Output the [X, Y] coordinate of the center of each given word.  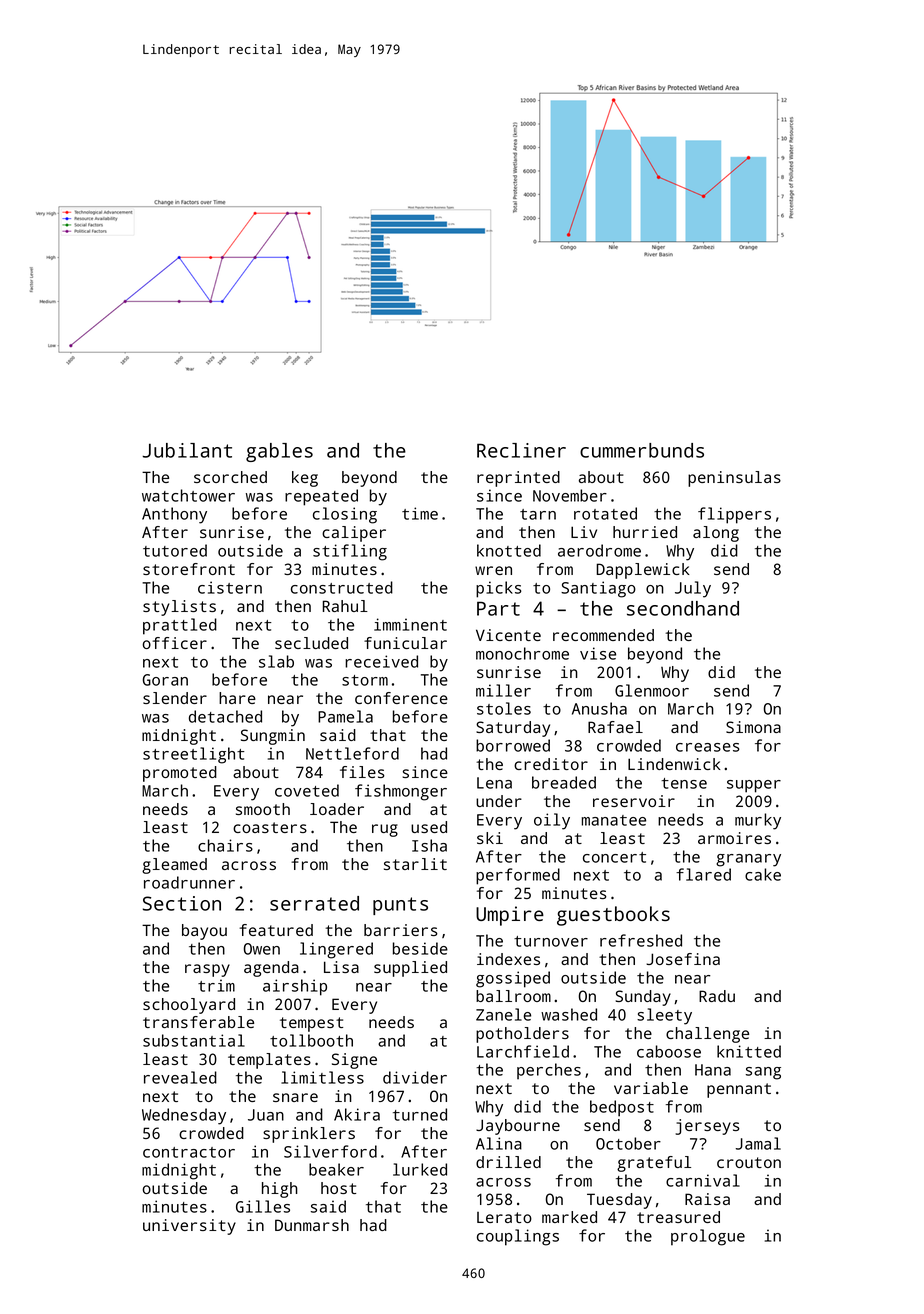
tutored [175, 550]
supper [754, 786]
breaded [564, 782]
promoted [180, 774]
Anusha [599, 708]
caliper [354, 534]
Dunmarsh [312, 1225]
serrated [314, 903]
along [716, 534]
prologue [708, 1237]
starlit [415, 864]
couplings [518, 1237]
